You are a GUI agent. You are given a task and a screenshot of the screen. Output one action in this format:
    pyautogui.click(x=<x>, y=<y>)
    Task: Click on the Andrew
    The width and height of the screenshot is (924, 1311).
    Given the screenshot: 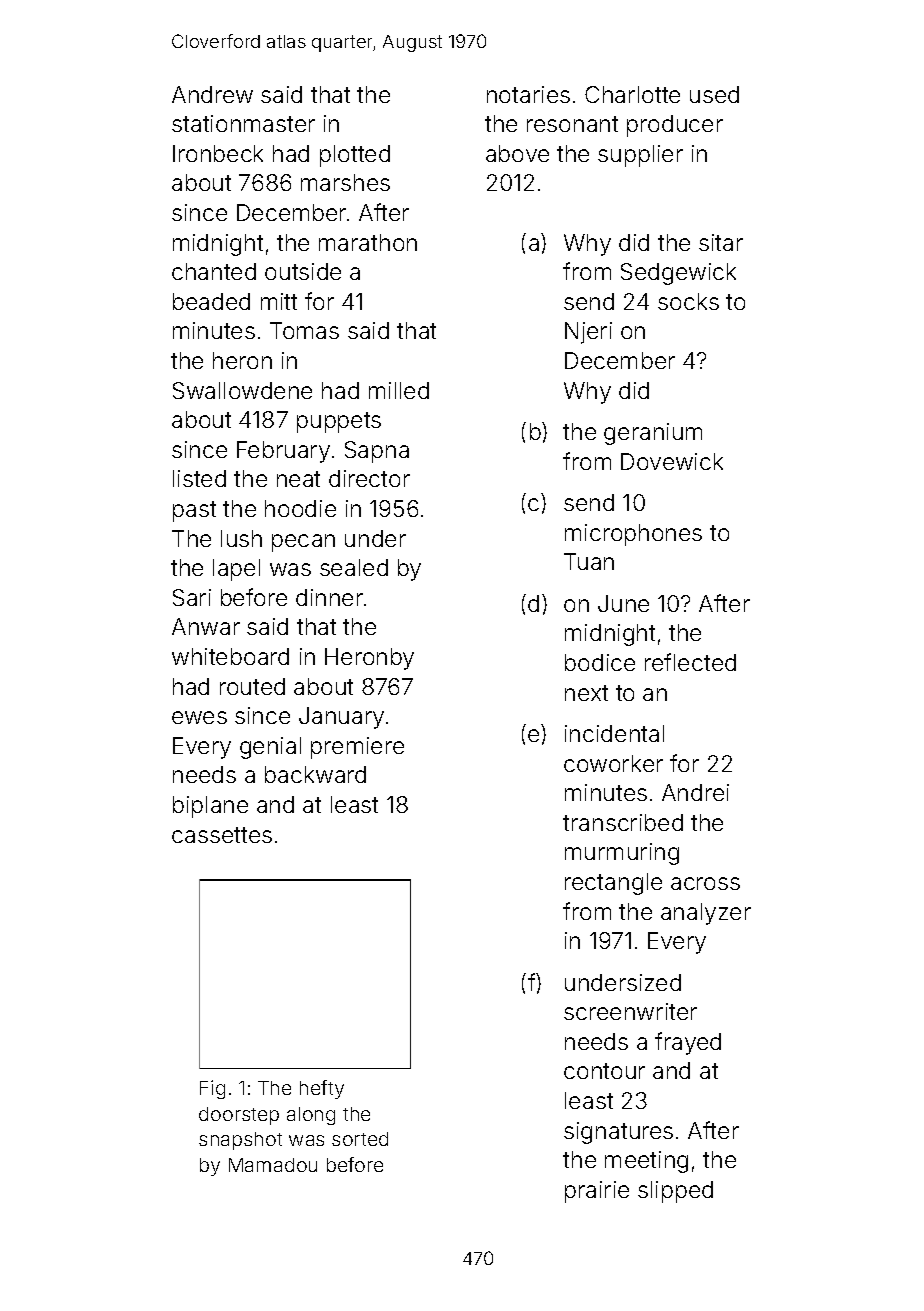 What is the action you would take?
    pyautogui.click(x=212, y=94)
